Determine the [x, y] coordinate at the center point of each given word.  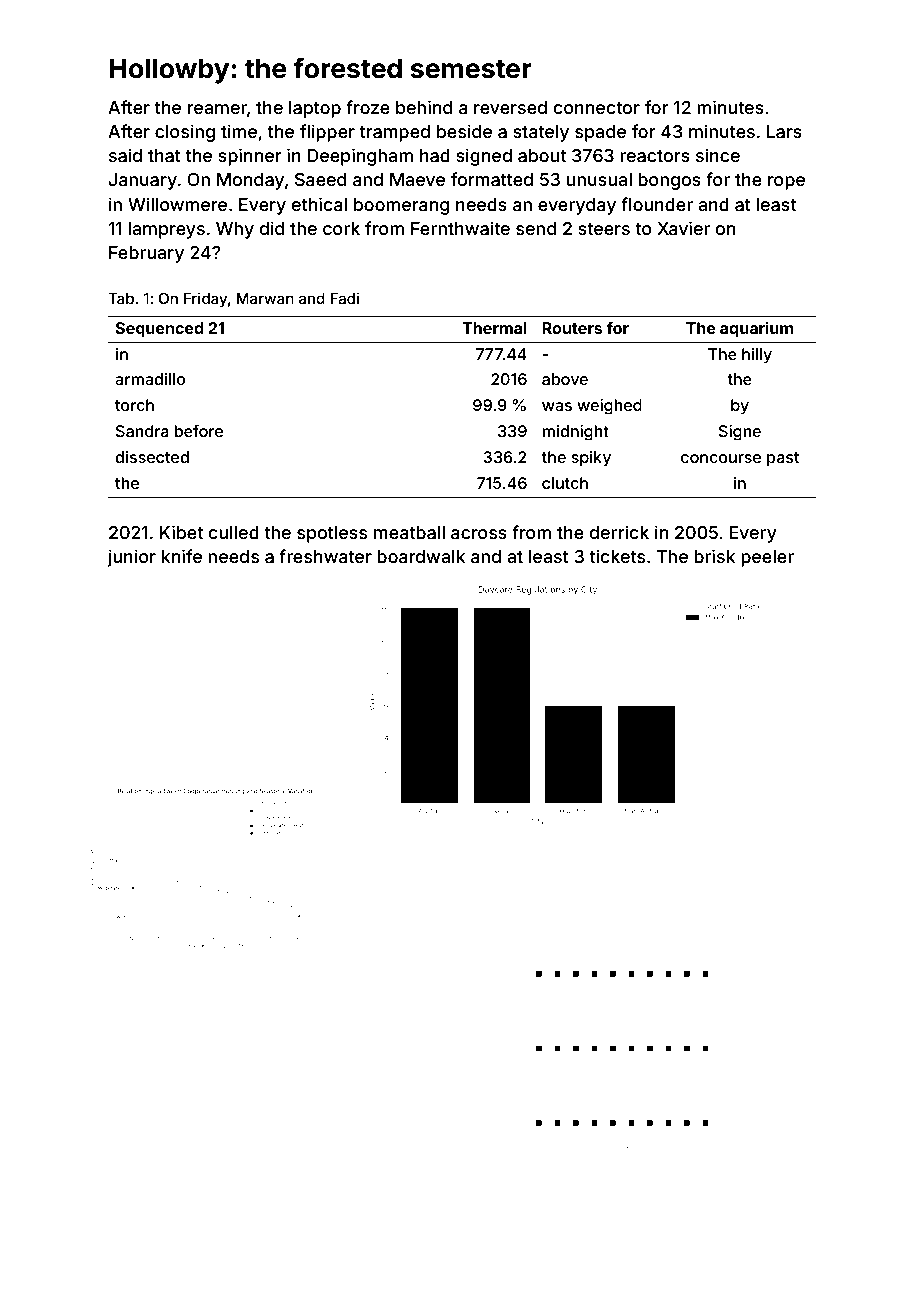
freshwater [325, 556]
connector [597, 108]
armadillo [150, 379]
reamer [217, 109]
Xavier [683, 228]
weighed [609, 407]
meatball [409, 532]
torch [134, 405]
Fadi [345, 298]
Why [235, 230]
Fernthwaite [460, 228]
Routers [572, 328]
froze [368, 107]
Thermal [494, 328]
